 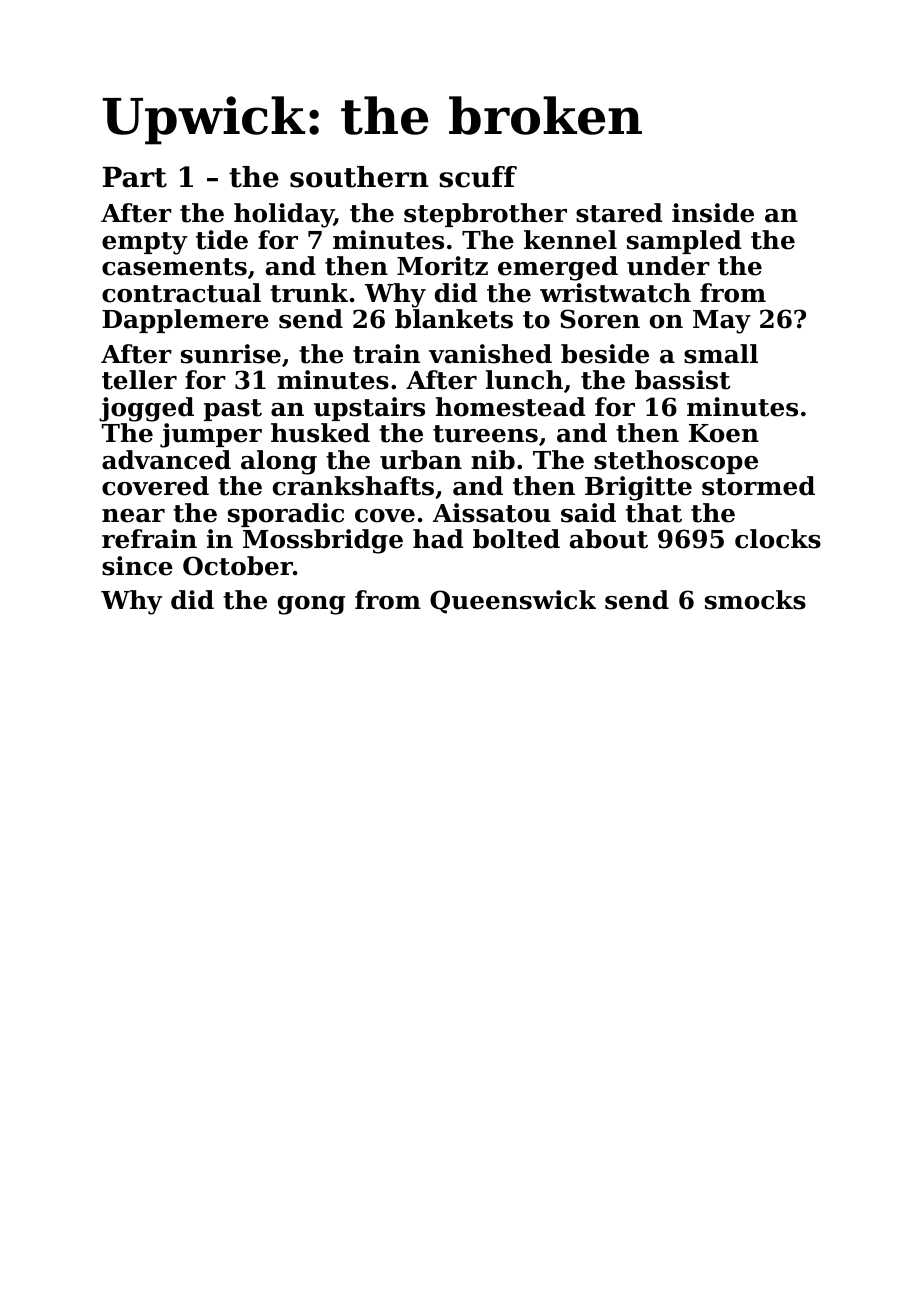 What do you see at coordinates (359, 177) in the page?
I see `southern` at bounding box center [359, 177].
